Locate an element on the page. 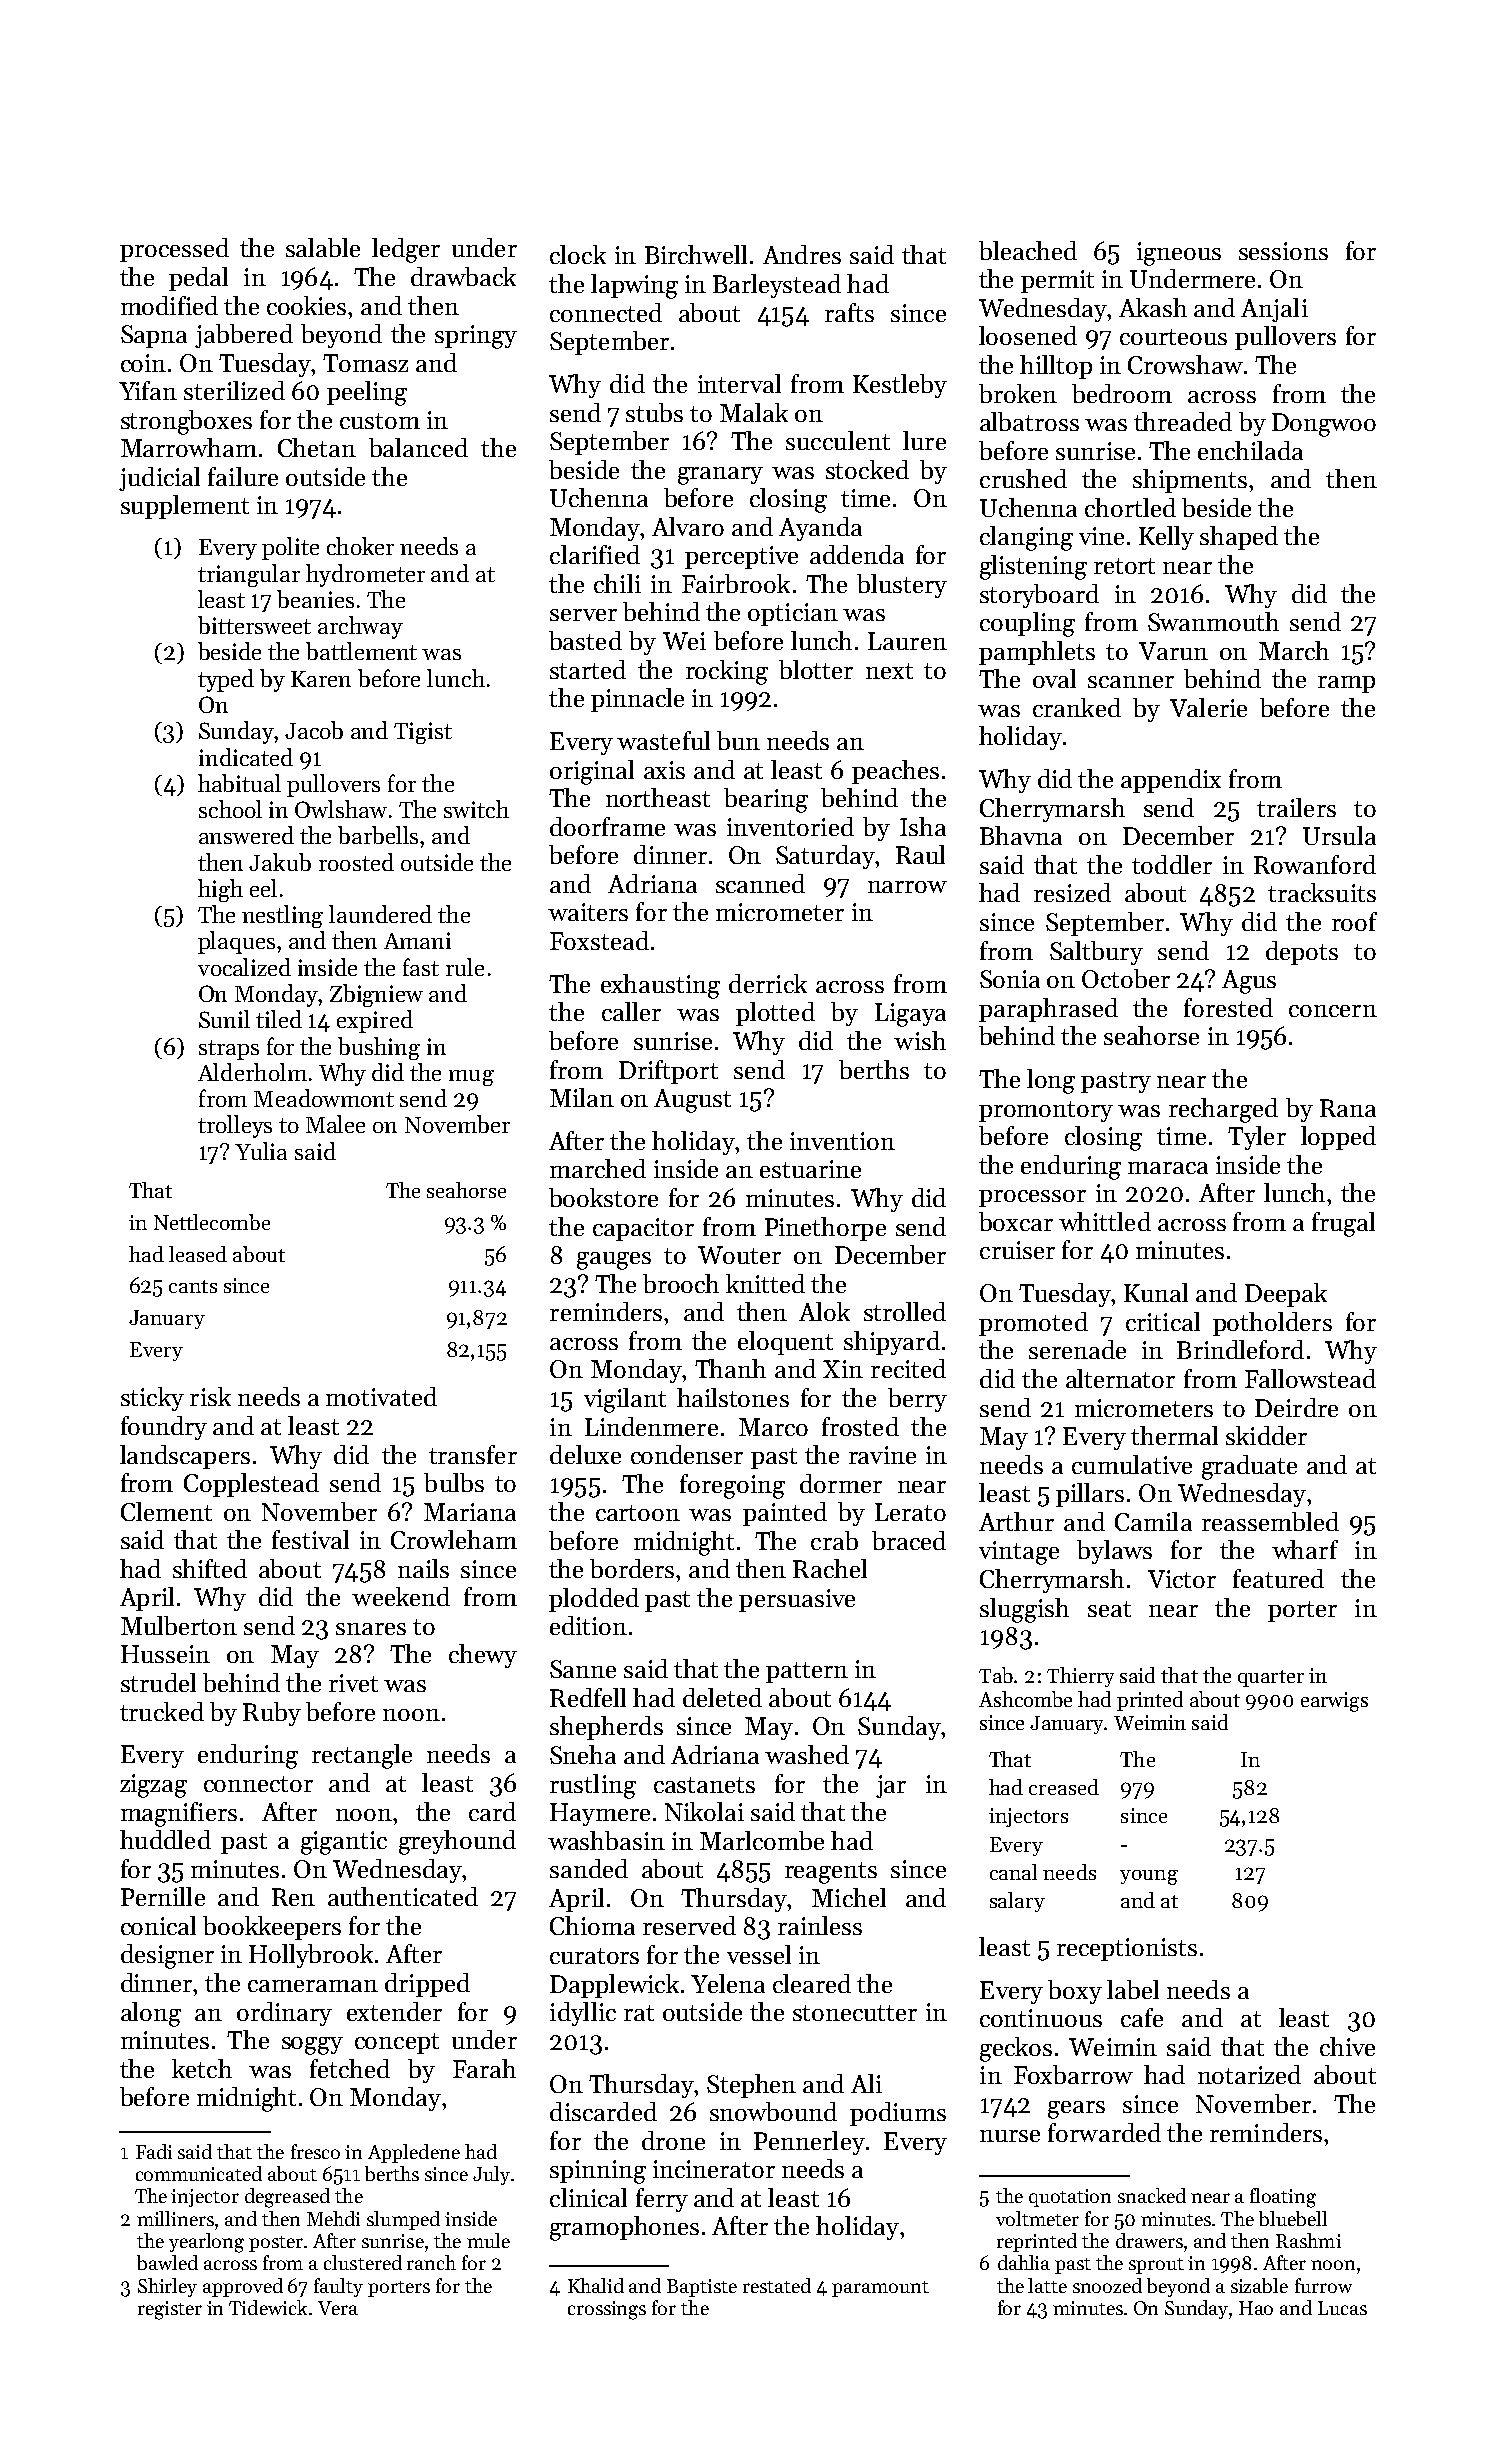 This image has width=1496, height=2464. Andres is located at coordinates (802, 254).
